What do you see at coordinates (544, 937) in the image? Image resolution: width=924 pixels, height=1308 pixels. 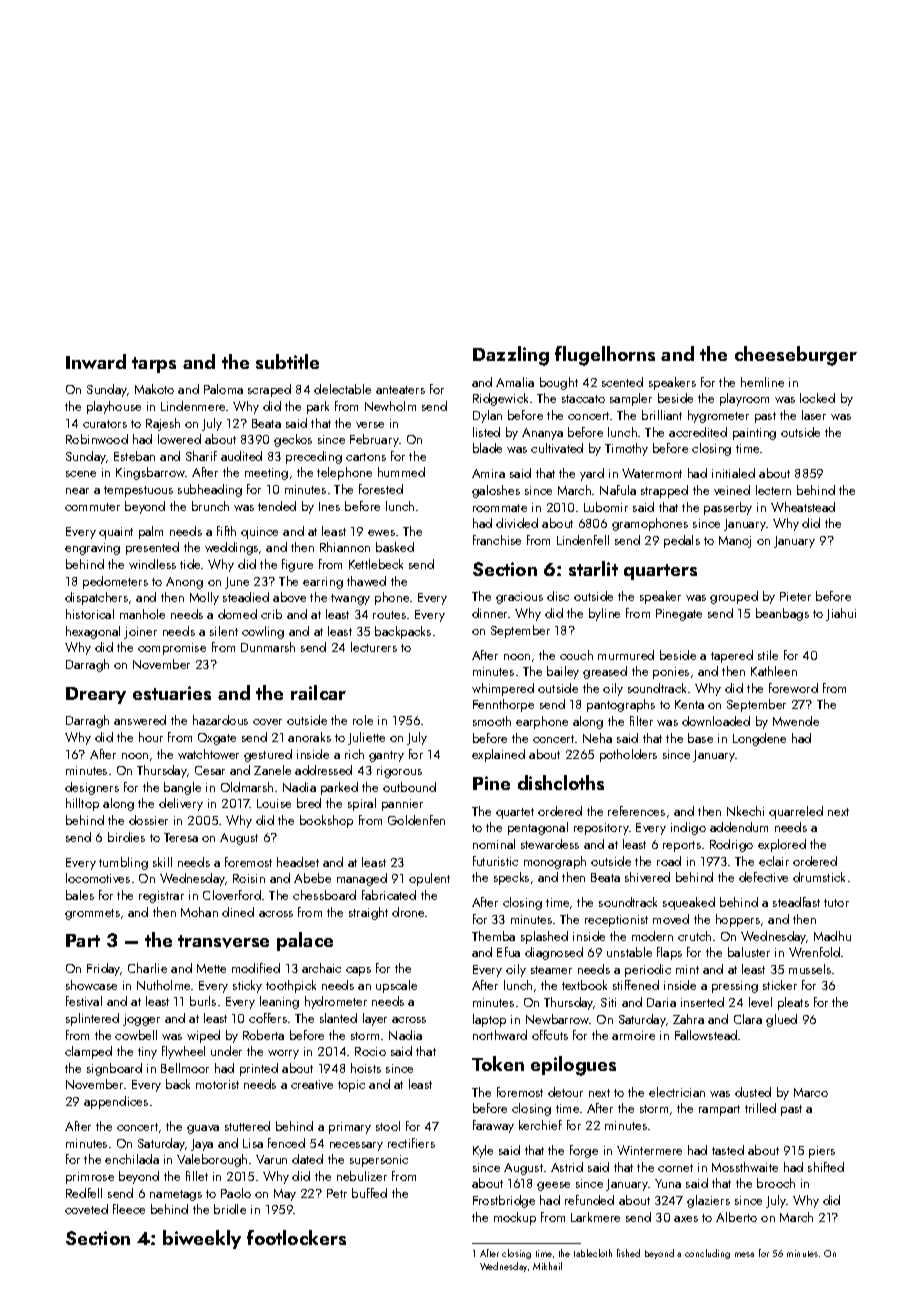 I see `splashed` at bounding box center [544, 937].
